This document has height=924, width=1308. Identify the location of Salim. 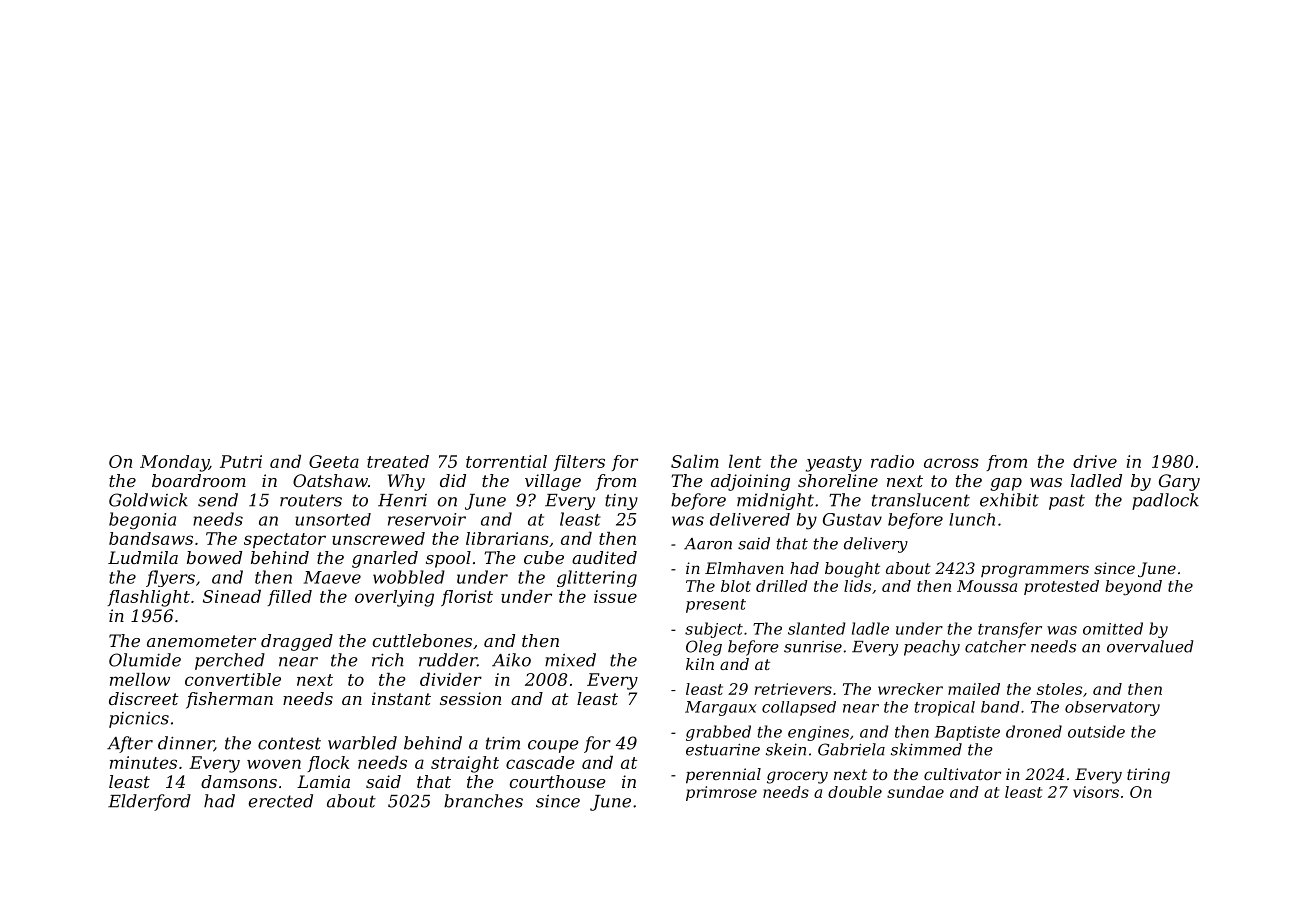
(695, 461).
